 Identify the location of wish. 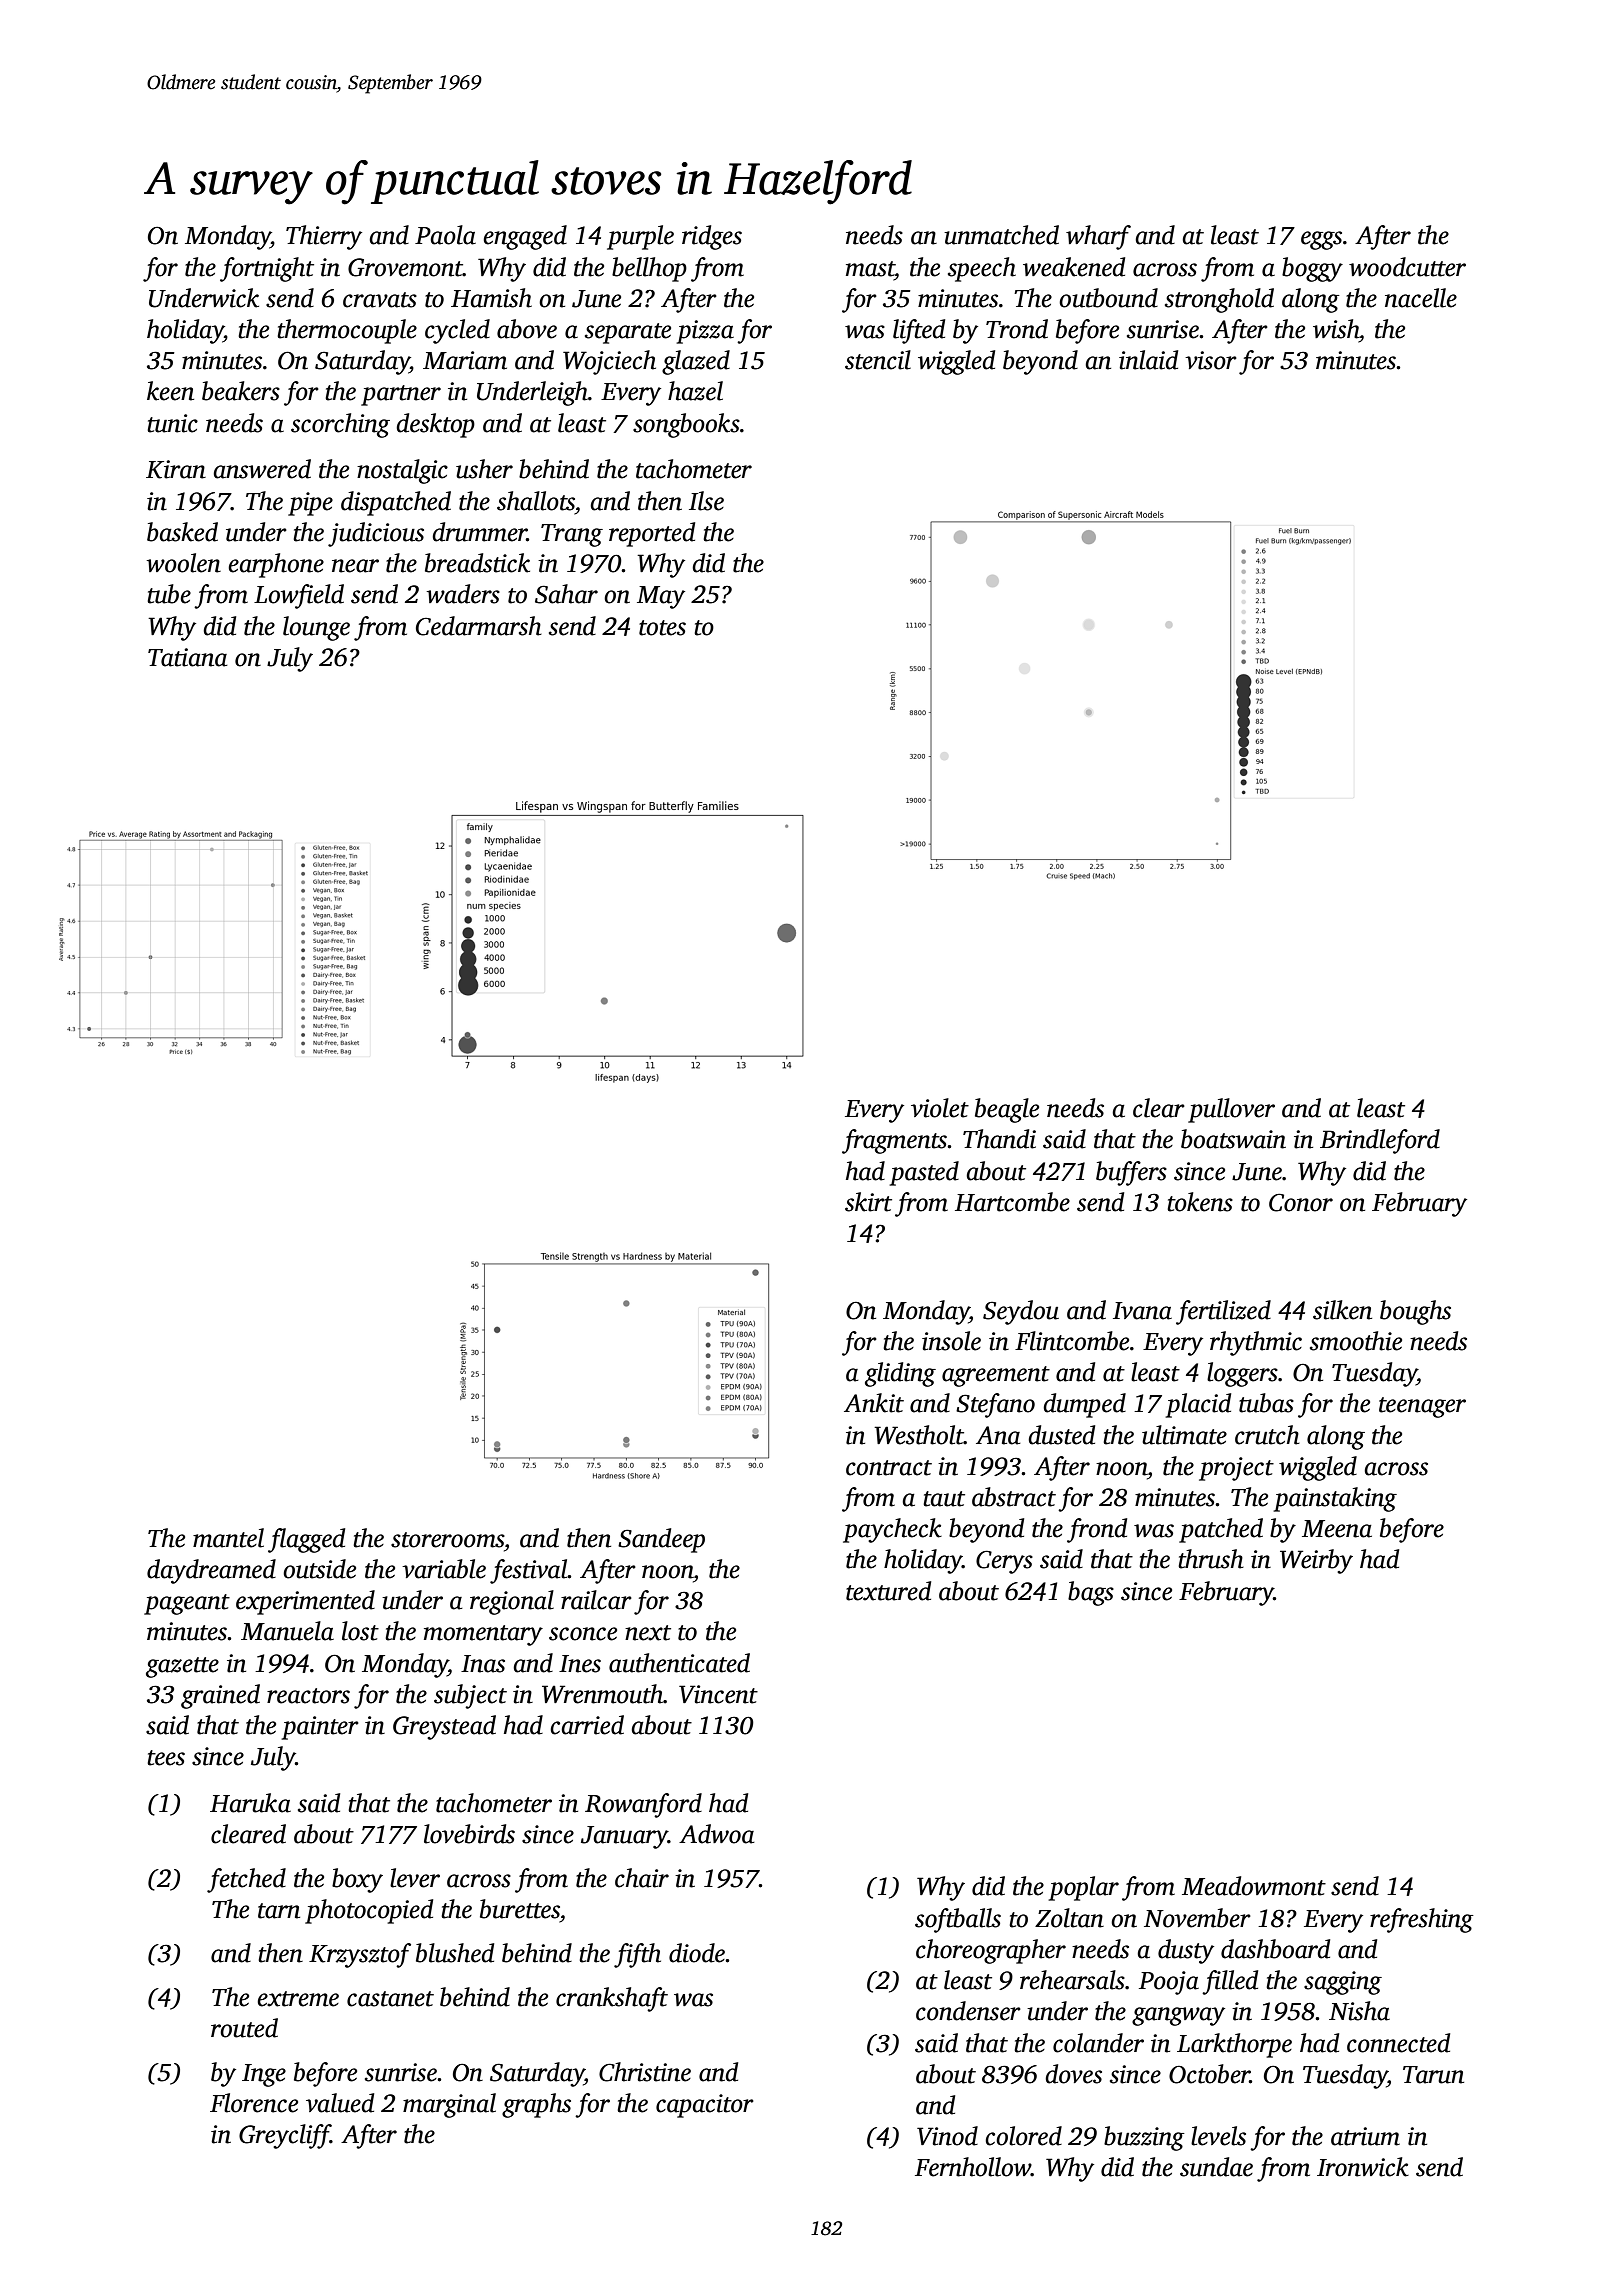
(1336, 329).
